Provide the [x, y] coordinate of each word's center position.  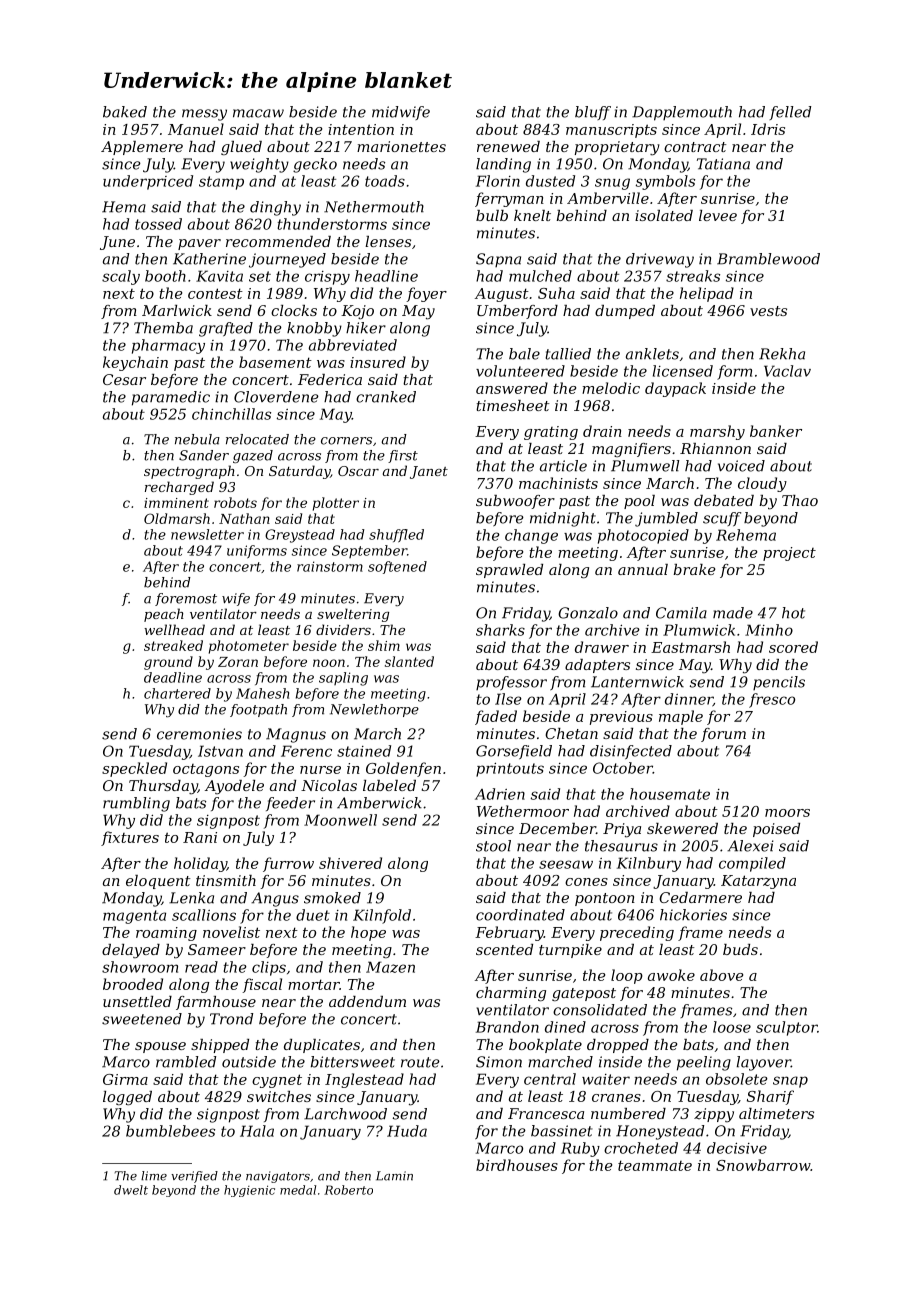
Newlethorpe [374, 710]
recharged [179, 488]
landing [503, 165]
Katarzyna [758, 882]
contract [695, 147]
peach [164, 615]
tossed [158, 224]
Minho [769, 630]
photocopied [643, 536]
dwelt [131, 1190]
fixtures [130, 838]
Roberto [348, 1190]
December [557, 828]
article [563, 466]
